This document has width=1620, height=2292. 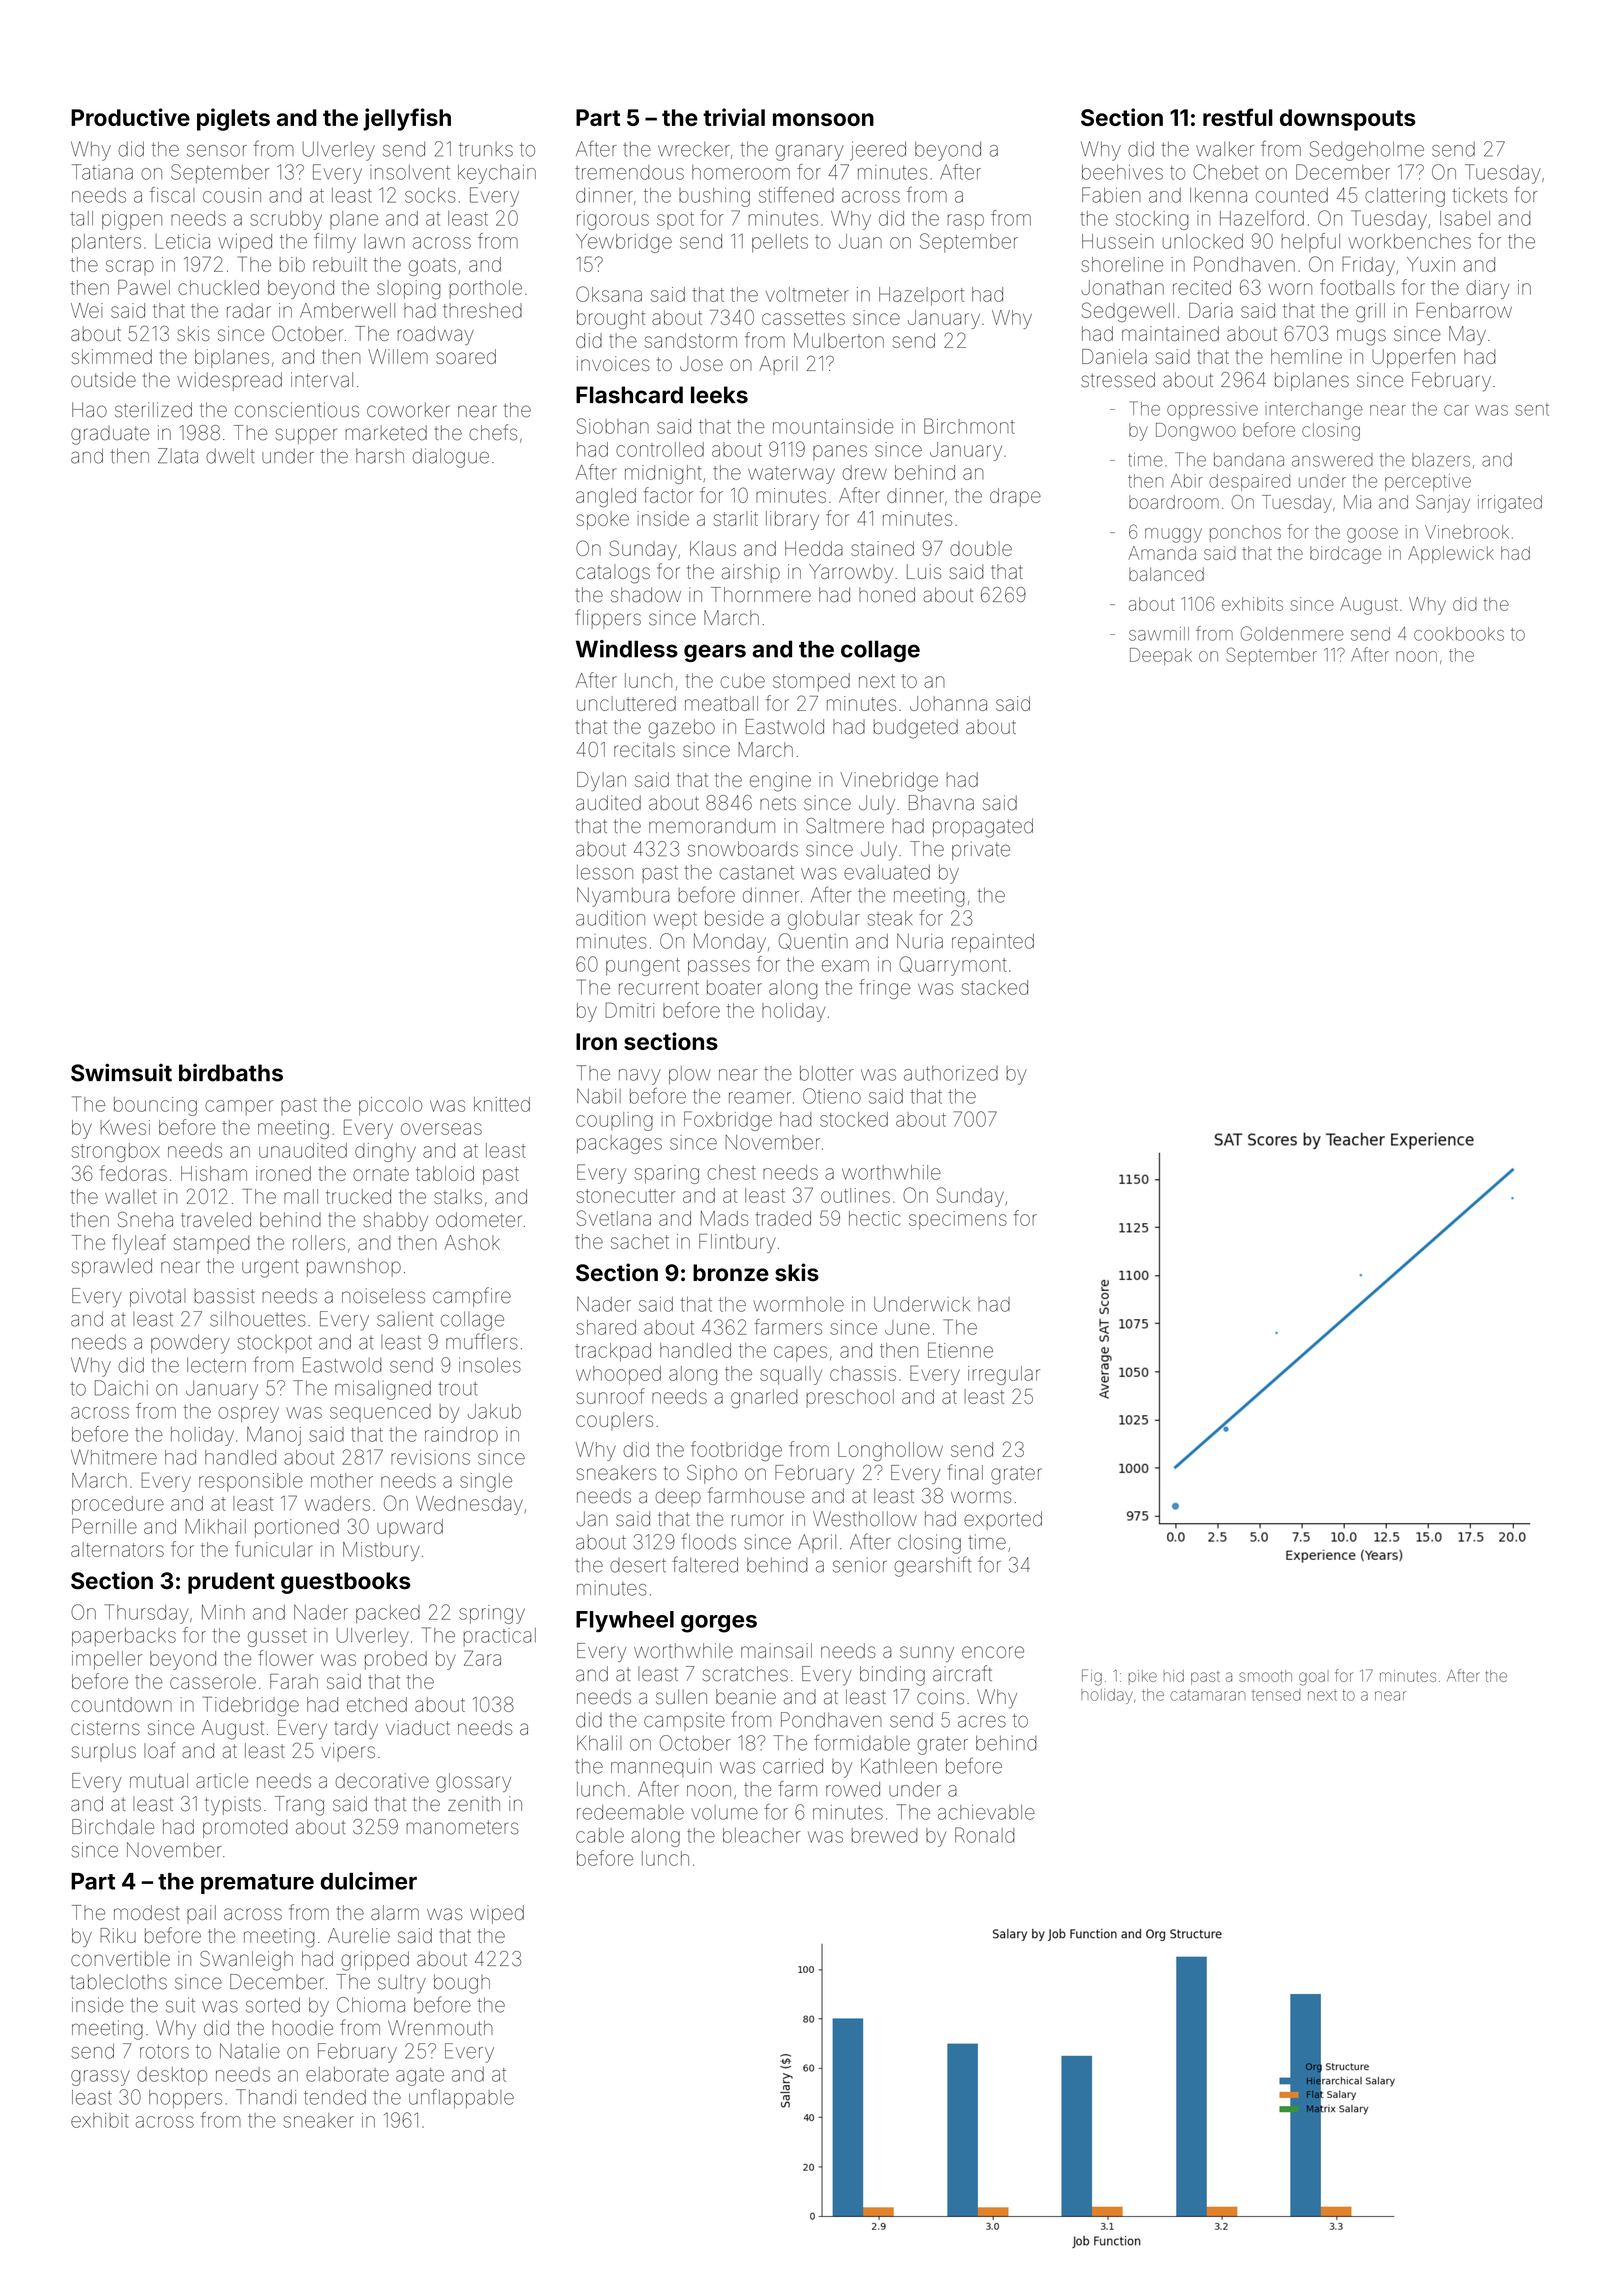 I want to click on restful, so click(x=1238, y=117).
